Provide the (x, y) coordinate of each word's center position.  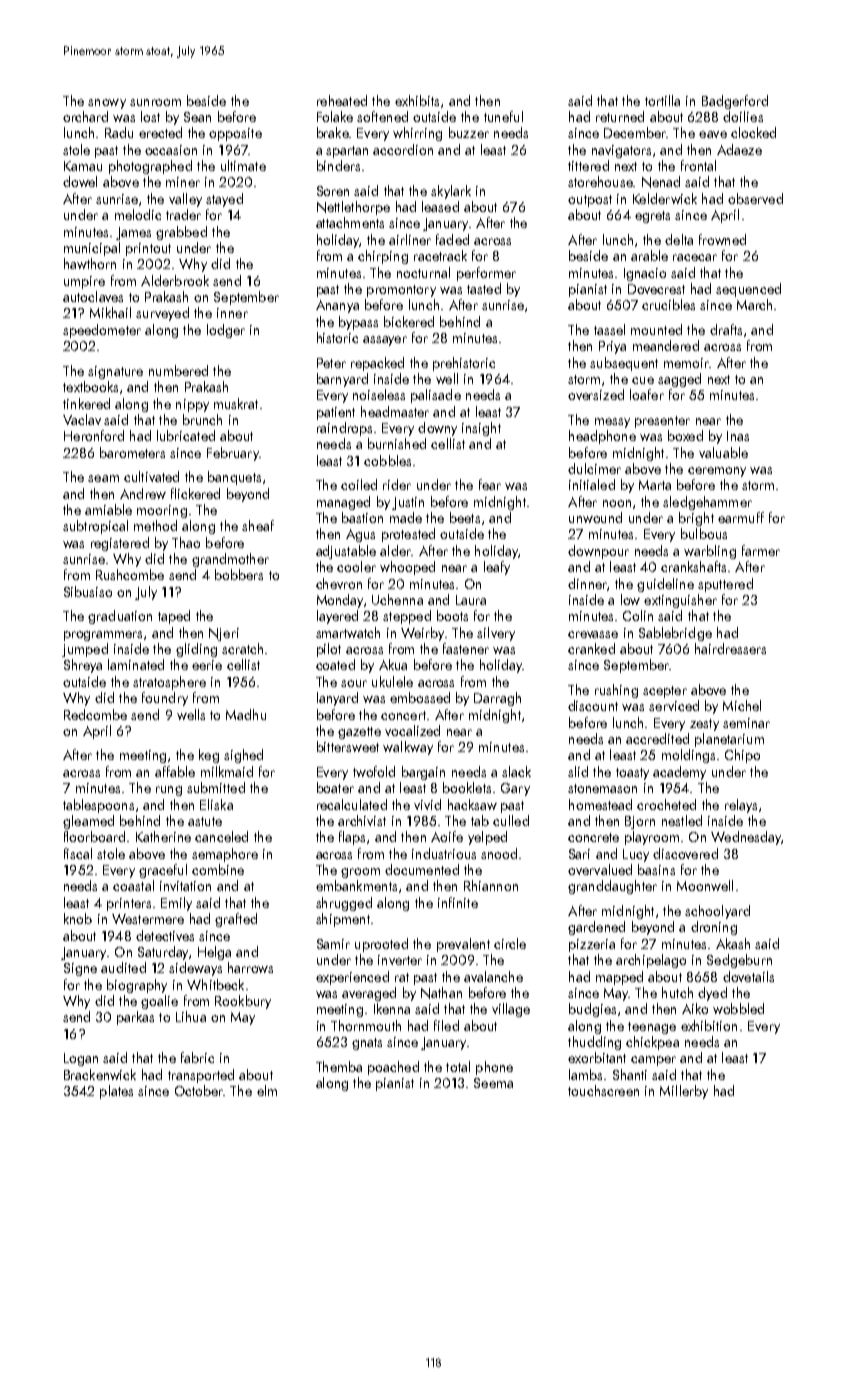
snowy (107, 104)
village (511, 1010)
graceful (163, 871)
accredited (657, 738)
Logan (81, 1059)
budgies (592, 1010)
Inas (738, 436)
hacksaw (472, 804)
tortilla (662, 100)
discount (593, 705)
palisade (436, 396)
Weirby (422, 634)
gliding (196, 650)
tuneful (503, 116)
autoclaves (93, 296)
